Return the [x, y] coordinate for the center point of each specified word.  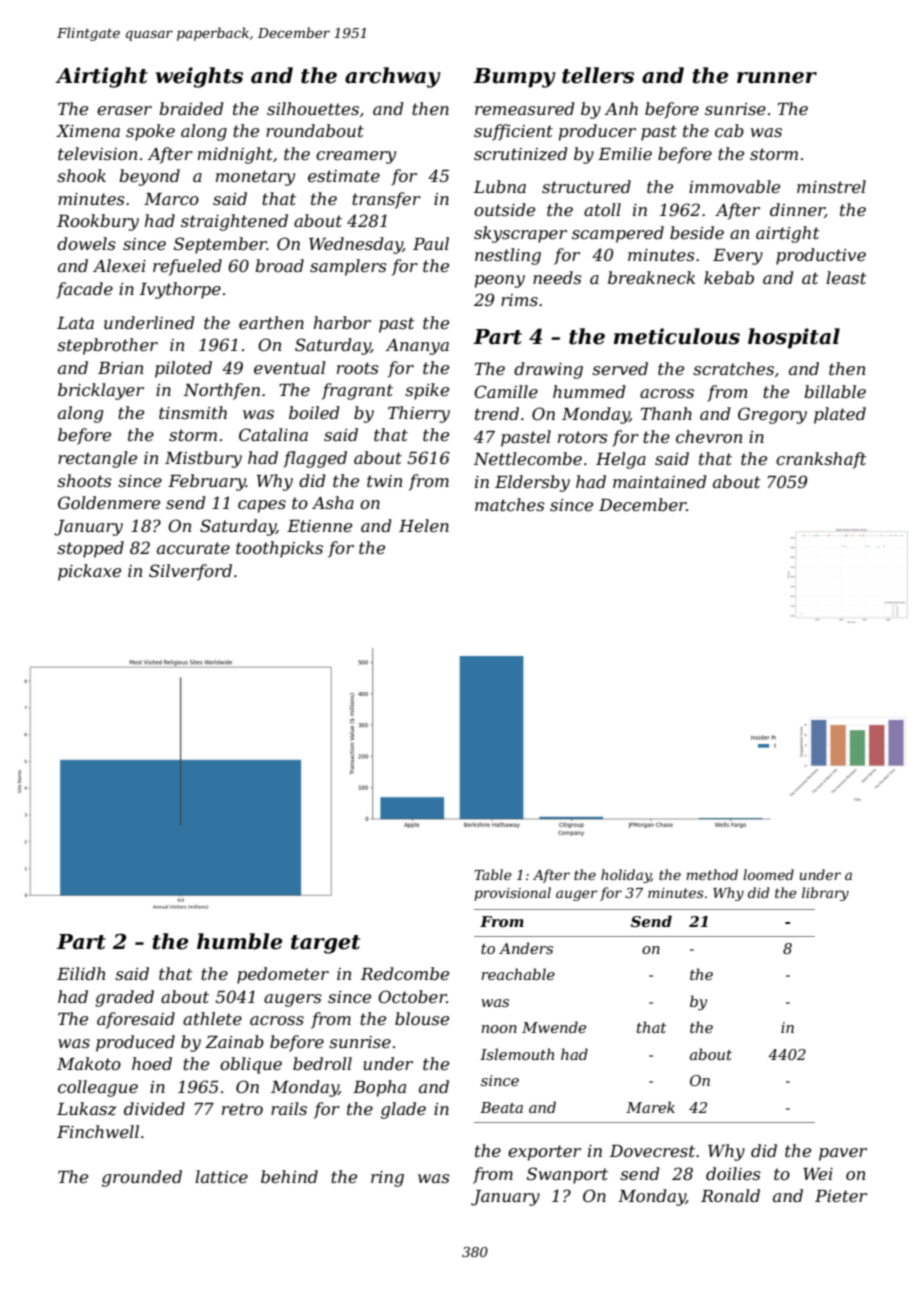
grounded [142, 1178]
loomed [768, 874]
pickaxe [89, 572]
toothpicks [279, 549]
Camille [506, 391]
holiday [626, 876]
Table [493, 874]
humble [239, 941]
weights [199, 77]
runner [777, 78]
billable [835, 391]
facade [84, 290]
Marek [650, 1107]
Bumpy [514, 78]
